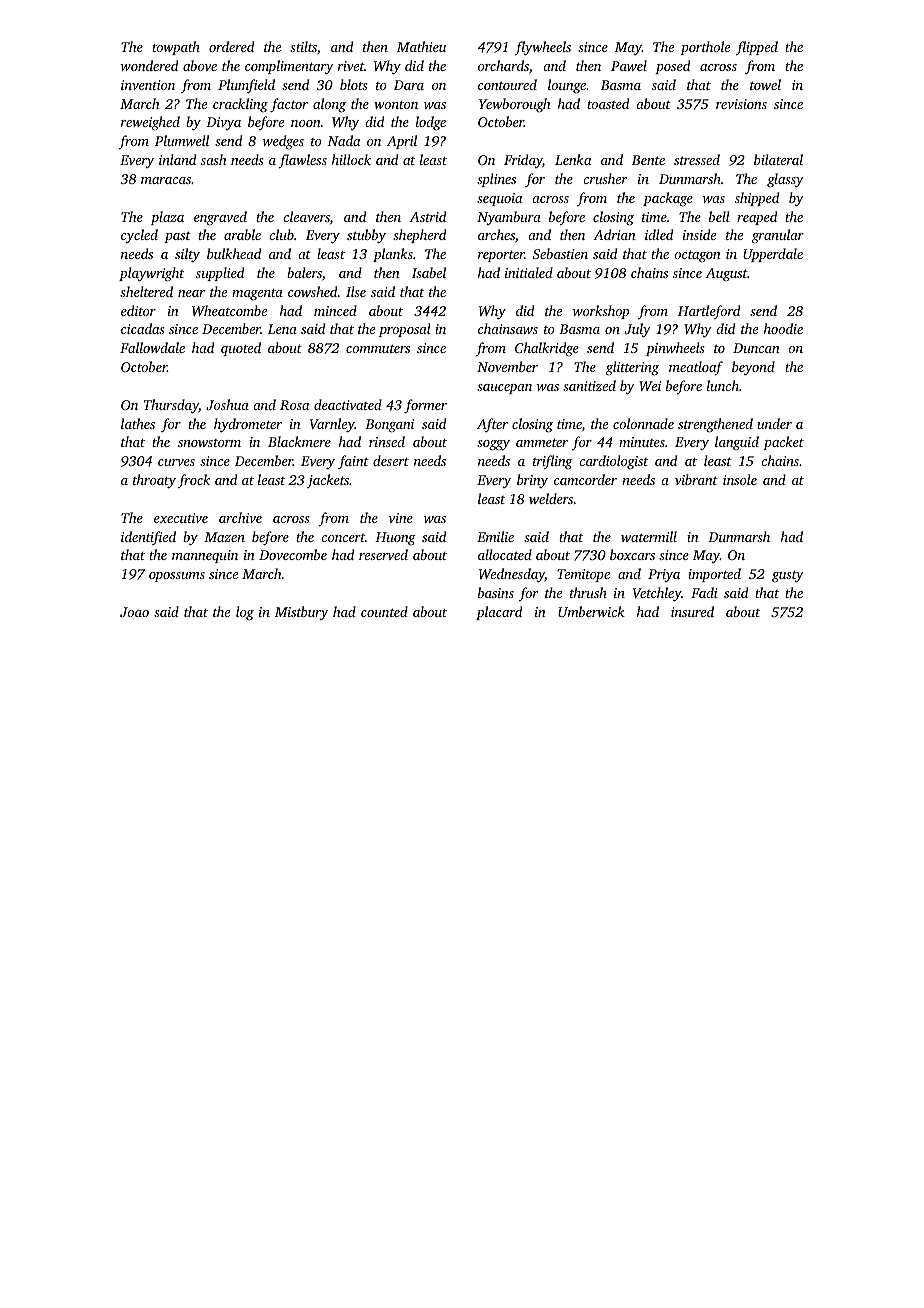 This page has width=924, height=1308. What do you see at coordinates (366, 236) in the page?
I see `stubby` at bounding box center [366, 236].
